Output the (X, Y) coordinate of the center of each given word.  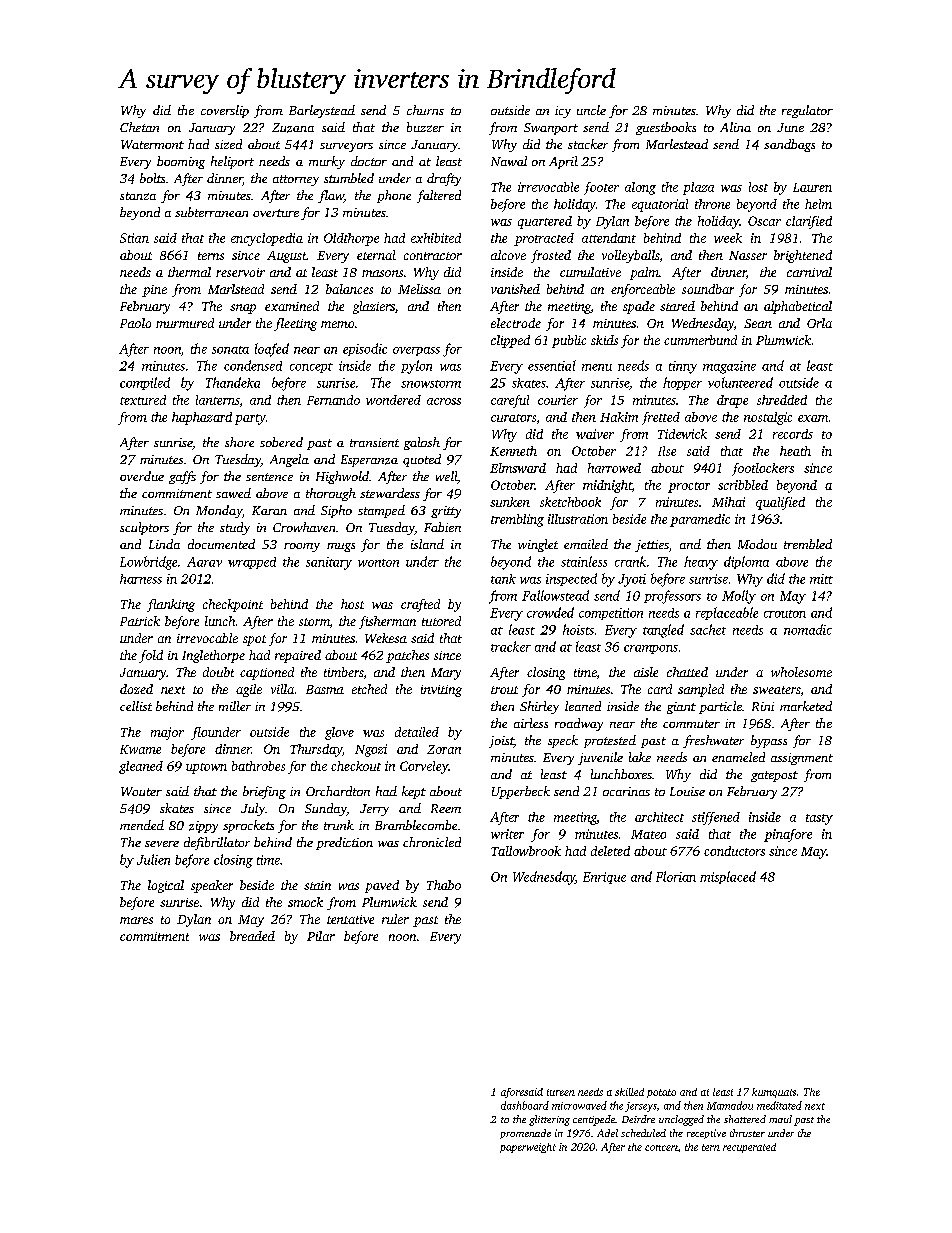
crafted (420, 605)
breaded (252, 936)
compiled (145, 383)
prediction (344, 843)
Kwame (140, 749)
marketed (806, 706)
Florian (676, 876)
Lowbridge (148, 563)
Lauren (812, 187)
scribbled (743, 485)
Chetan (139, 127)
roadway (579, 724)
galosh (422, 443)
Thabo (444, 885)
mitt (821, 579)
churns (425, 110)
